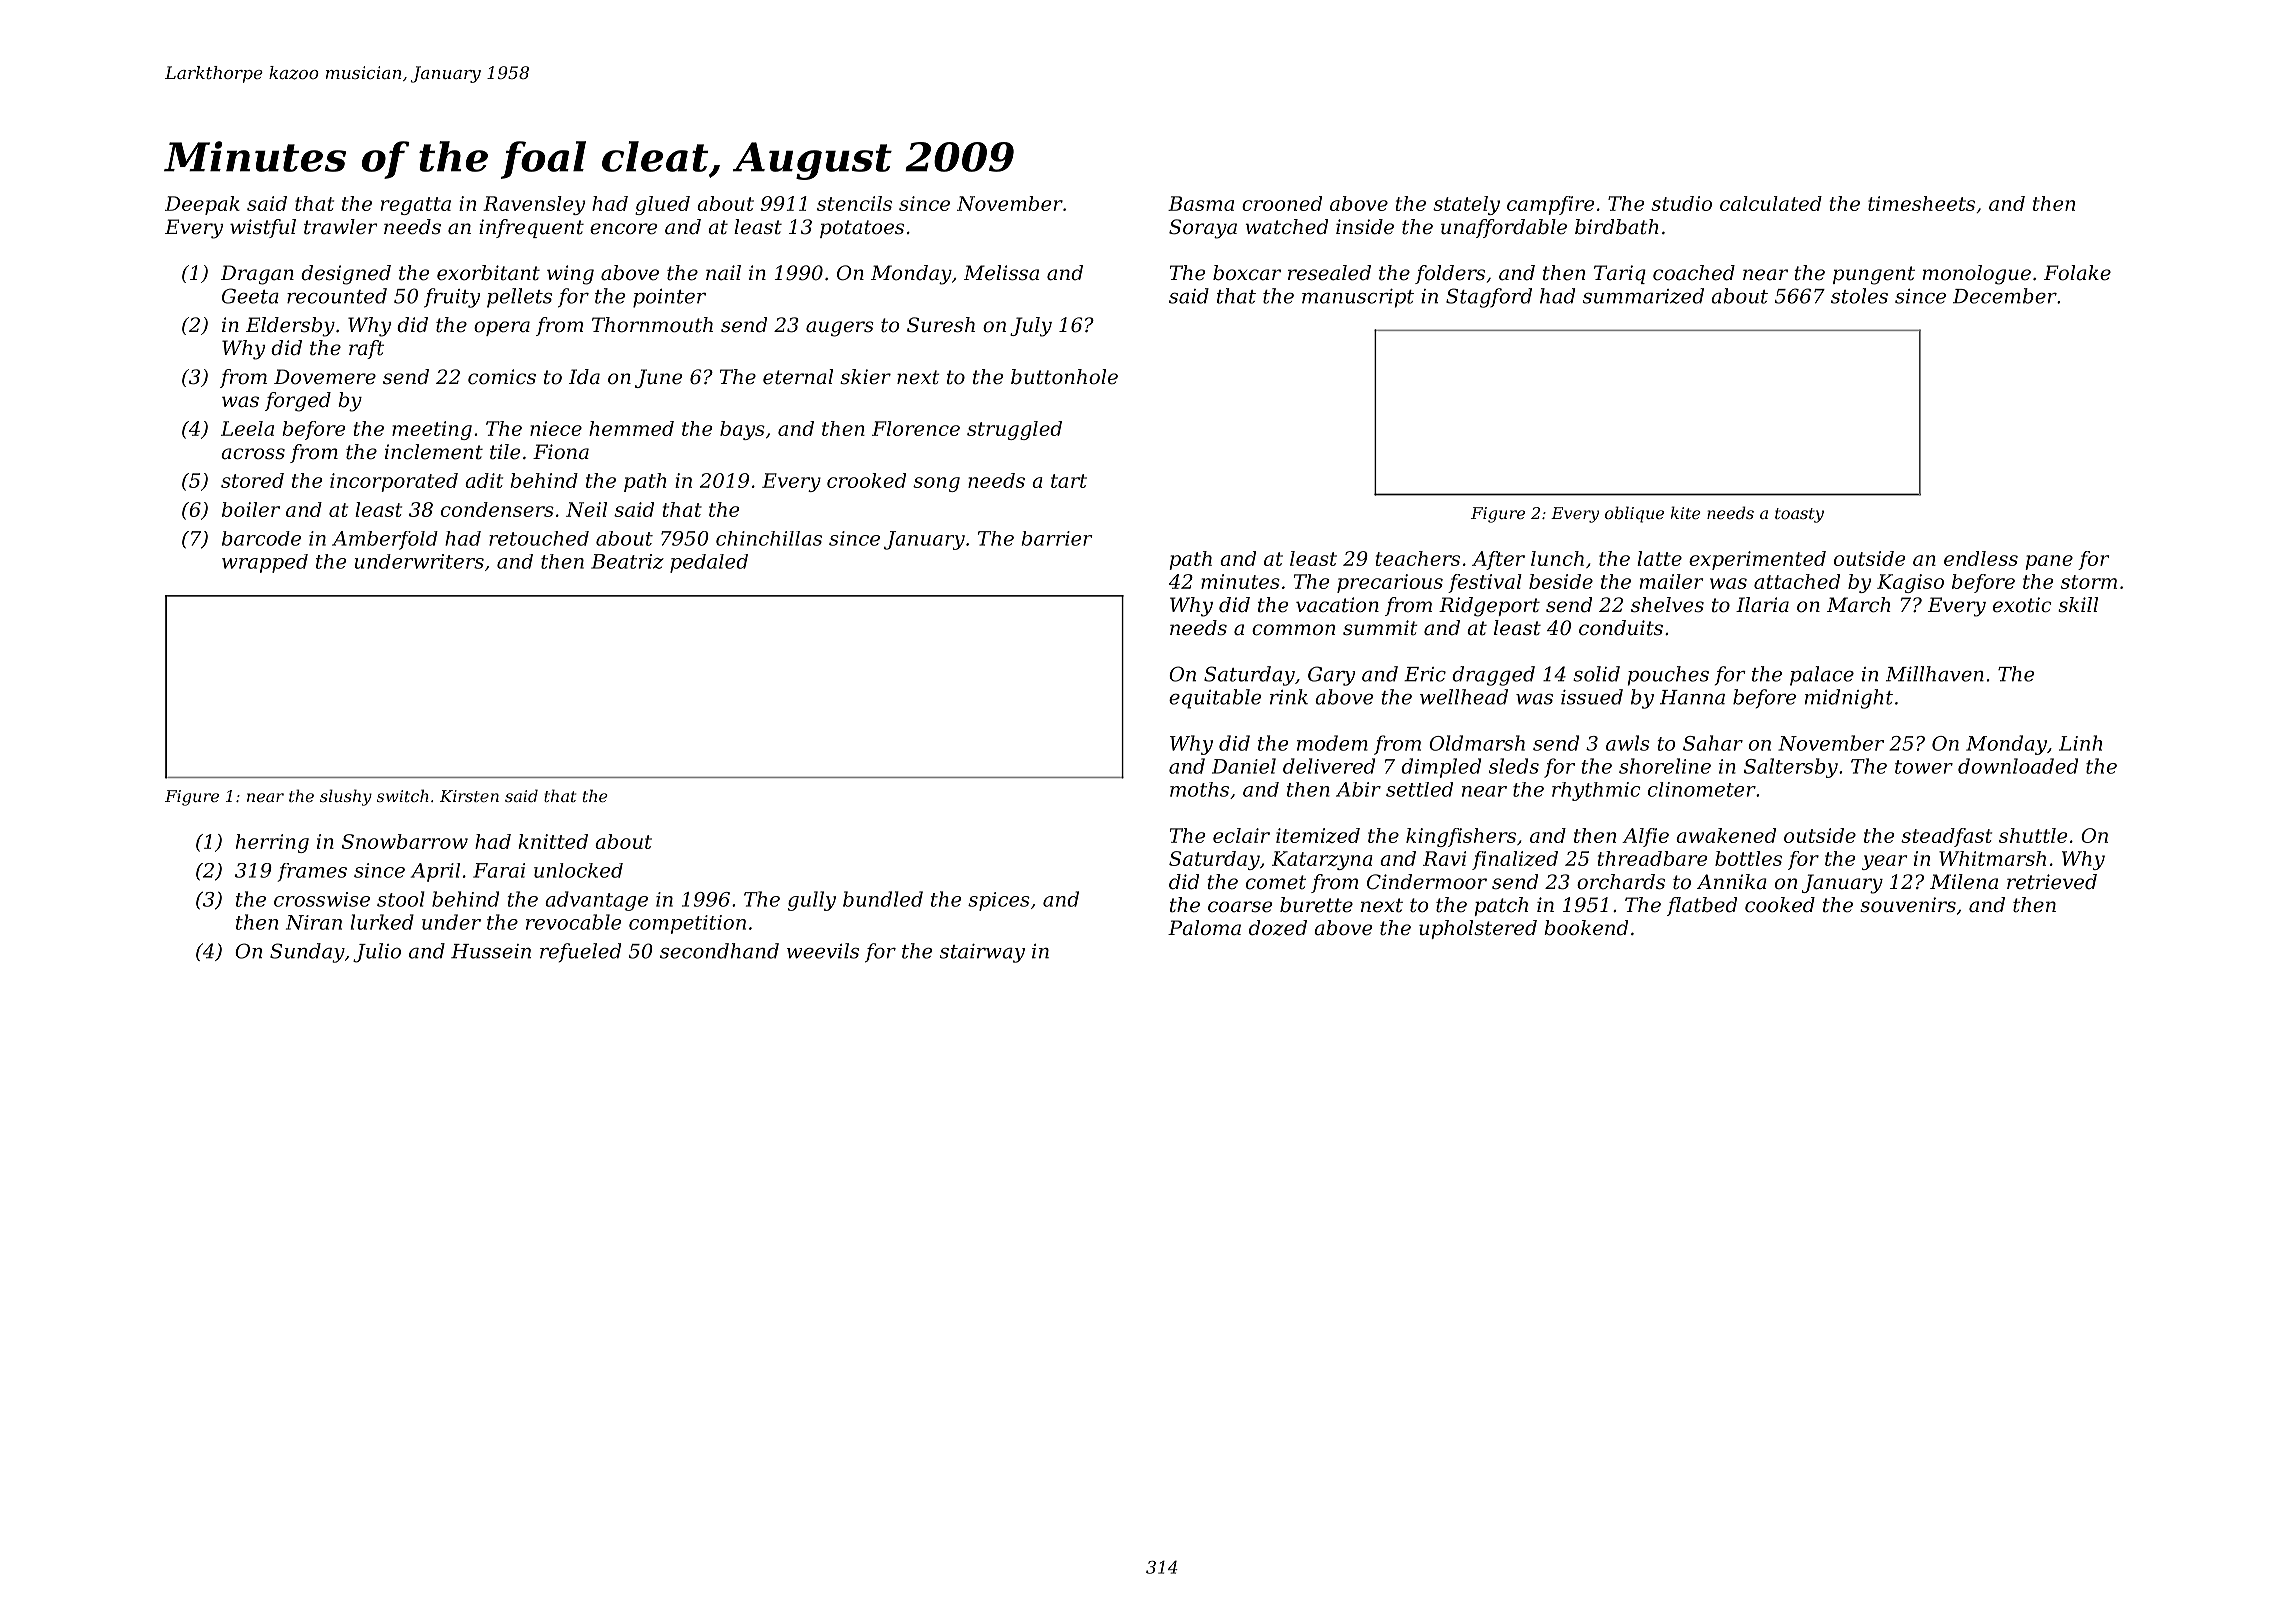 The width and height of the screenshot is (2292, 1620). I want to click on awls, so click(1628, 743).
